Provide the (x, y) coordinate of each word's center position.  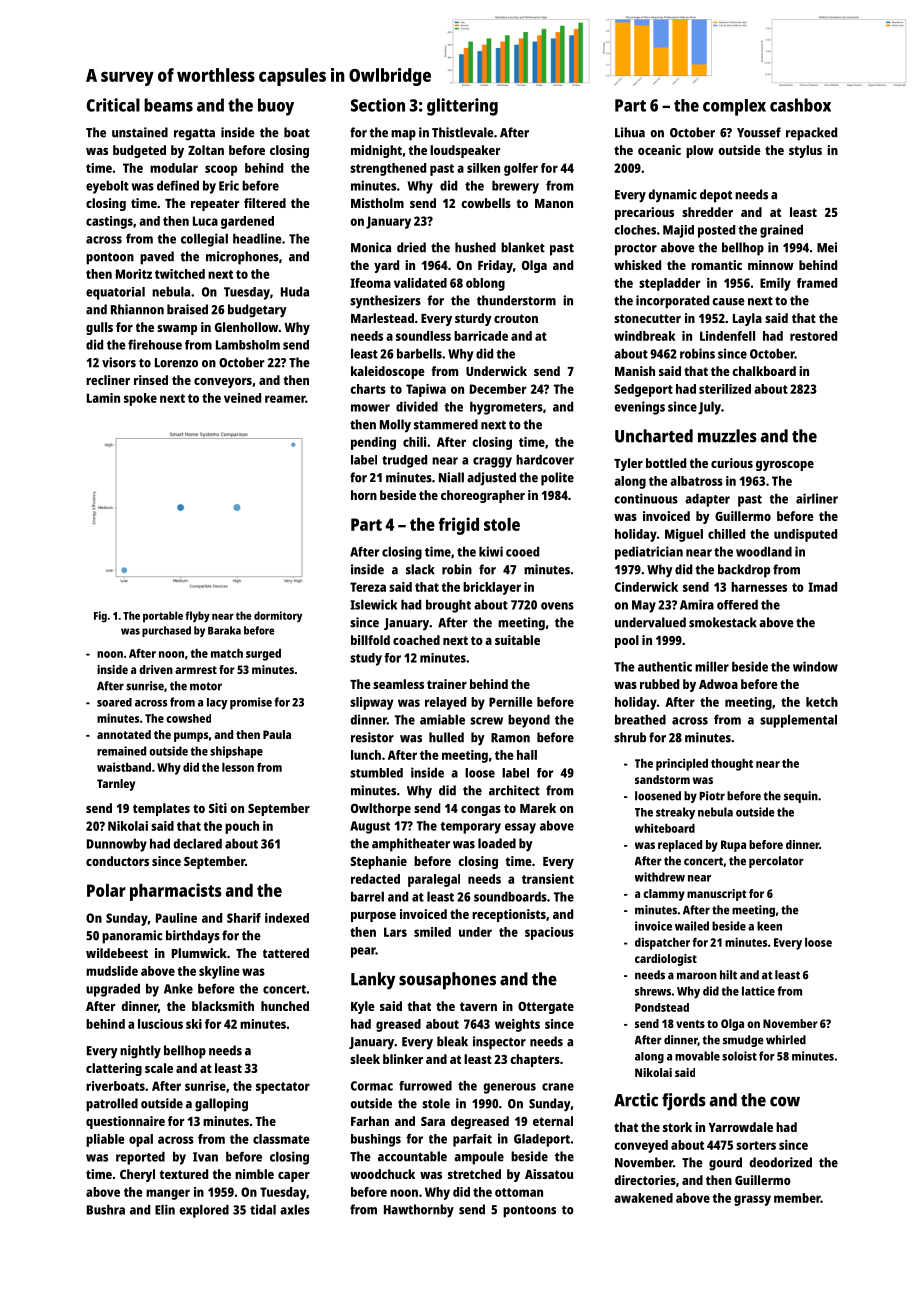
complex (734, 107)
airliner (817, 498)
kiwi (491, 551)
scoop (221, 170)
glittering (462, 107)
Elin (165, 1209)
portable (163, 617)
